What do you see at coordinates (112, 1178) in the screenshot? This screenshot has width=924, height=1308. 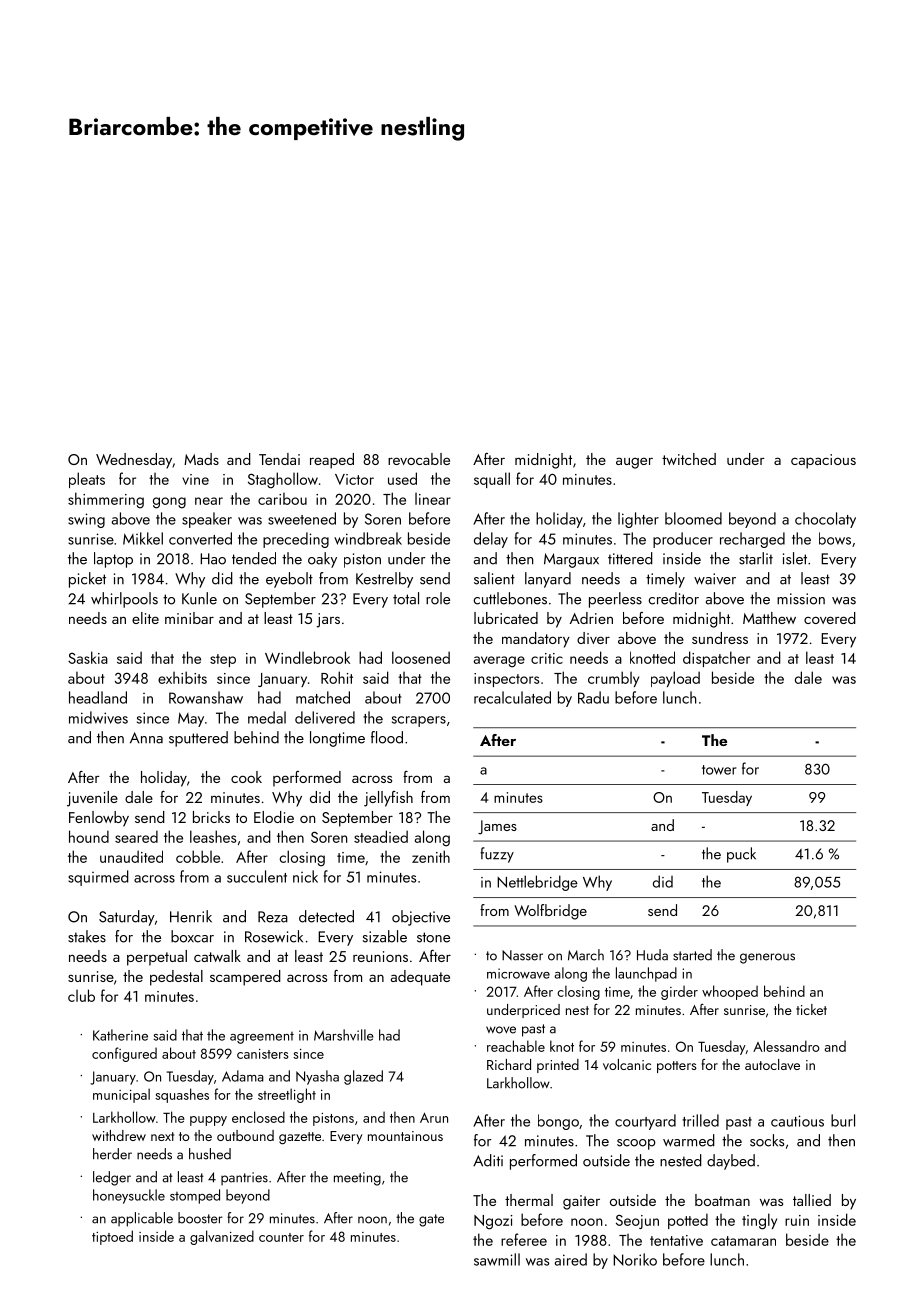 I see `ledger` at bounding box center [112, 1178].
